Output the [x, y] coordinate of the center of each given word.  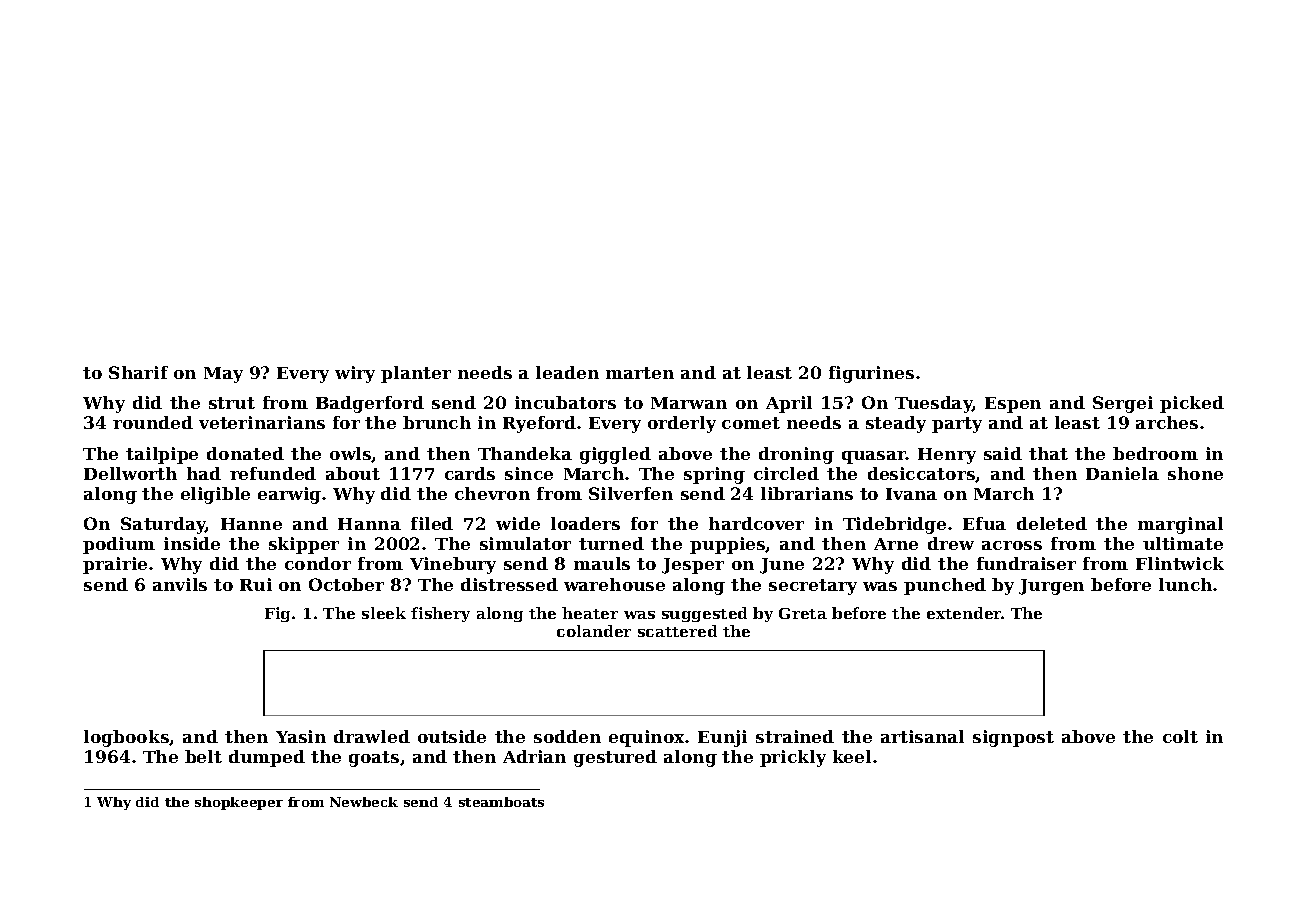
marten [640, 373]
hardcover [756, 523]
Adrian [534, 756]
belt [203, 756]
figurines [871, 374]
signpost [1013, 738]
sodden [567, 736]
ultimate [1183, 543]
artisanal [922, 736]
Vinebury [453, 565]
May [223, 375]
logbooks [126, 738]
